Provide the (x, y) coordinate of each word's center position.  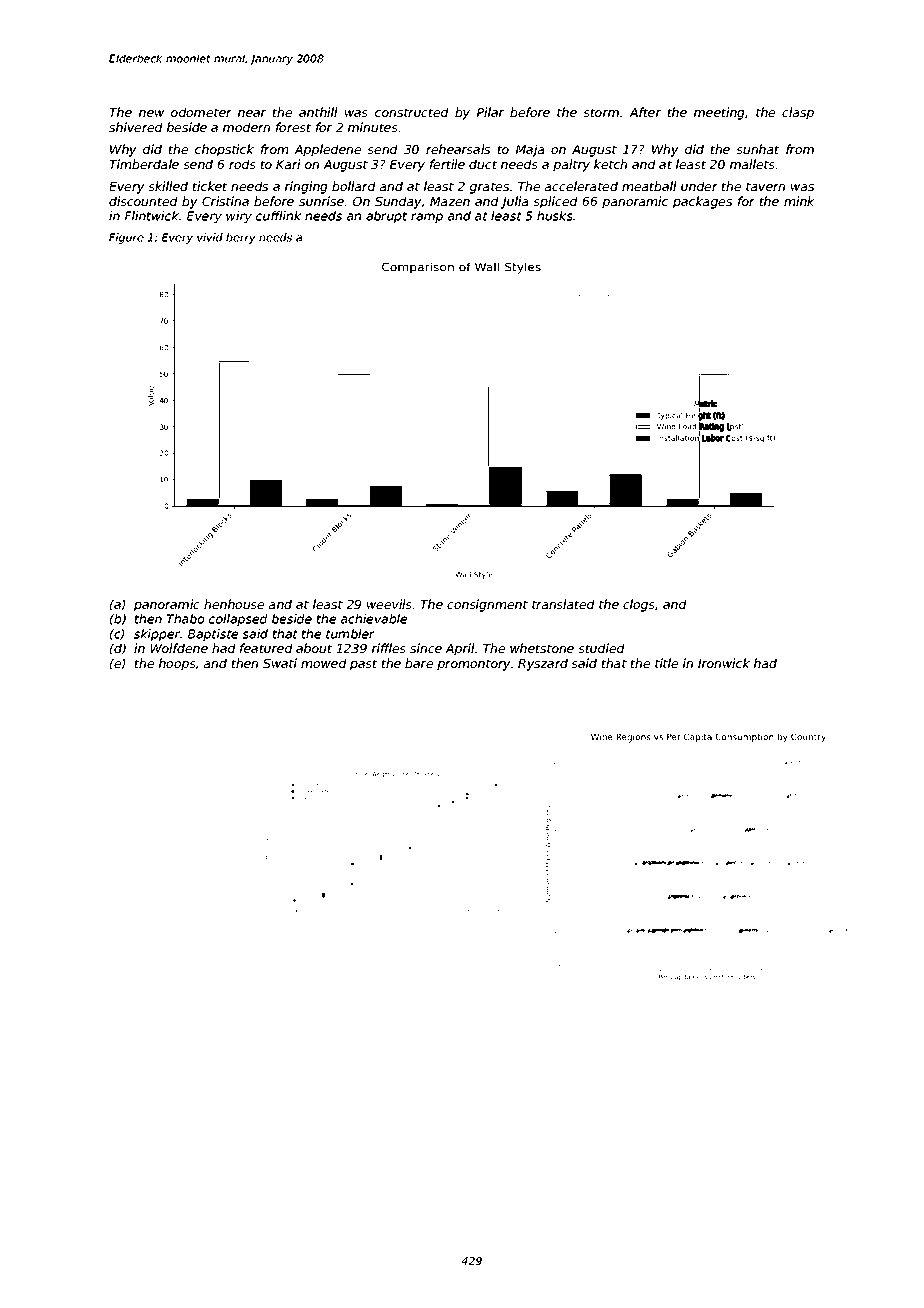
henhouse (234, 604)
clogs (639, 605)
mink (799, 201)
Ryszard (543, 664)
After (645, 112)
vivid (210, 237)
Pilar (490, 112)
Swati (280, 663)
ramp (427, 218)
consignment (487, 605)
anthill (318, 112)
